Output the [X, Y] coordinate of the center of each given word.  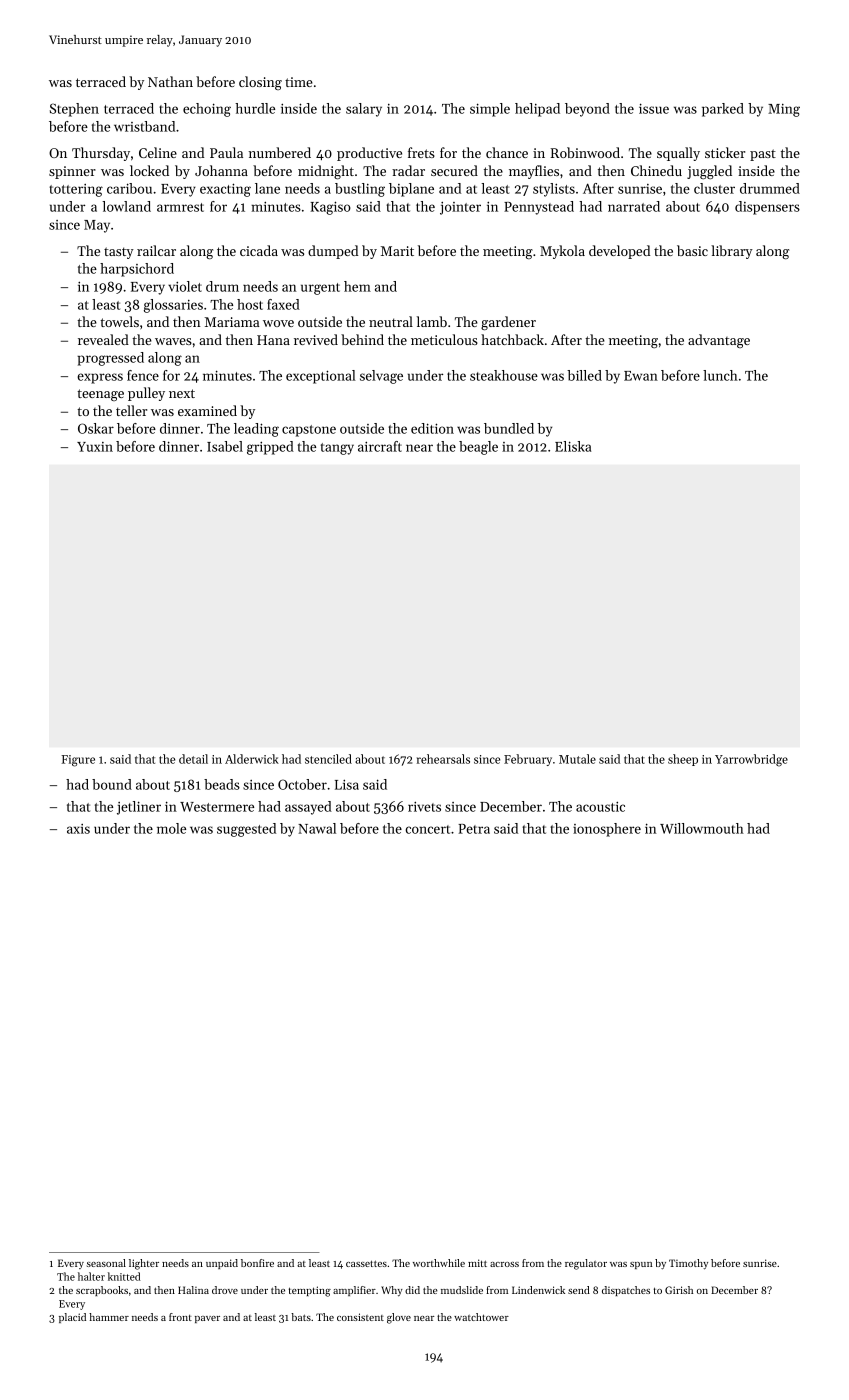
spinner [72, 172]
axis [78, 829]
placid [72, 1318]
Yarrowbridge [751, 760]
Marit [397, 251]
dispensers [767, 208]
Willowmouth [702, 828]
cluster [714, 188]
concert [427, 829]
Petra [474, 829]
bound [112, 784]
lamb [432, 321]
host [250, 304]
